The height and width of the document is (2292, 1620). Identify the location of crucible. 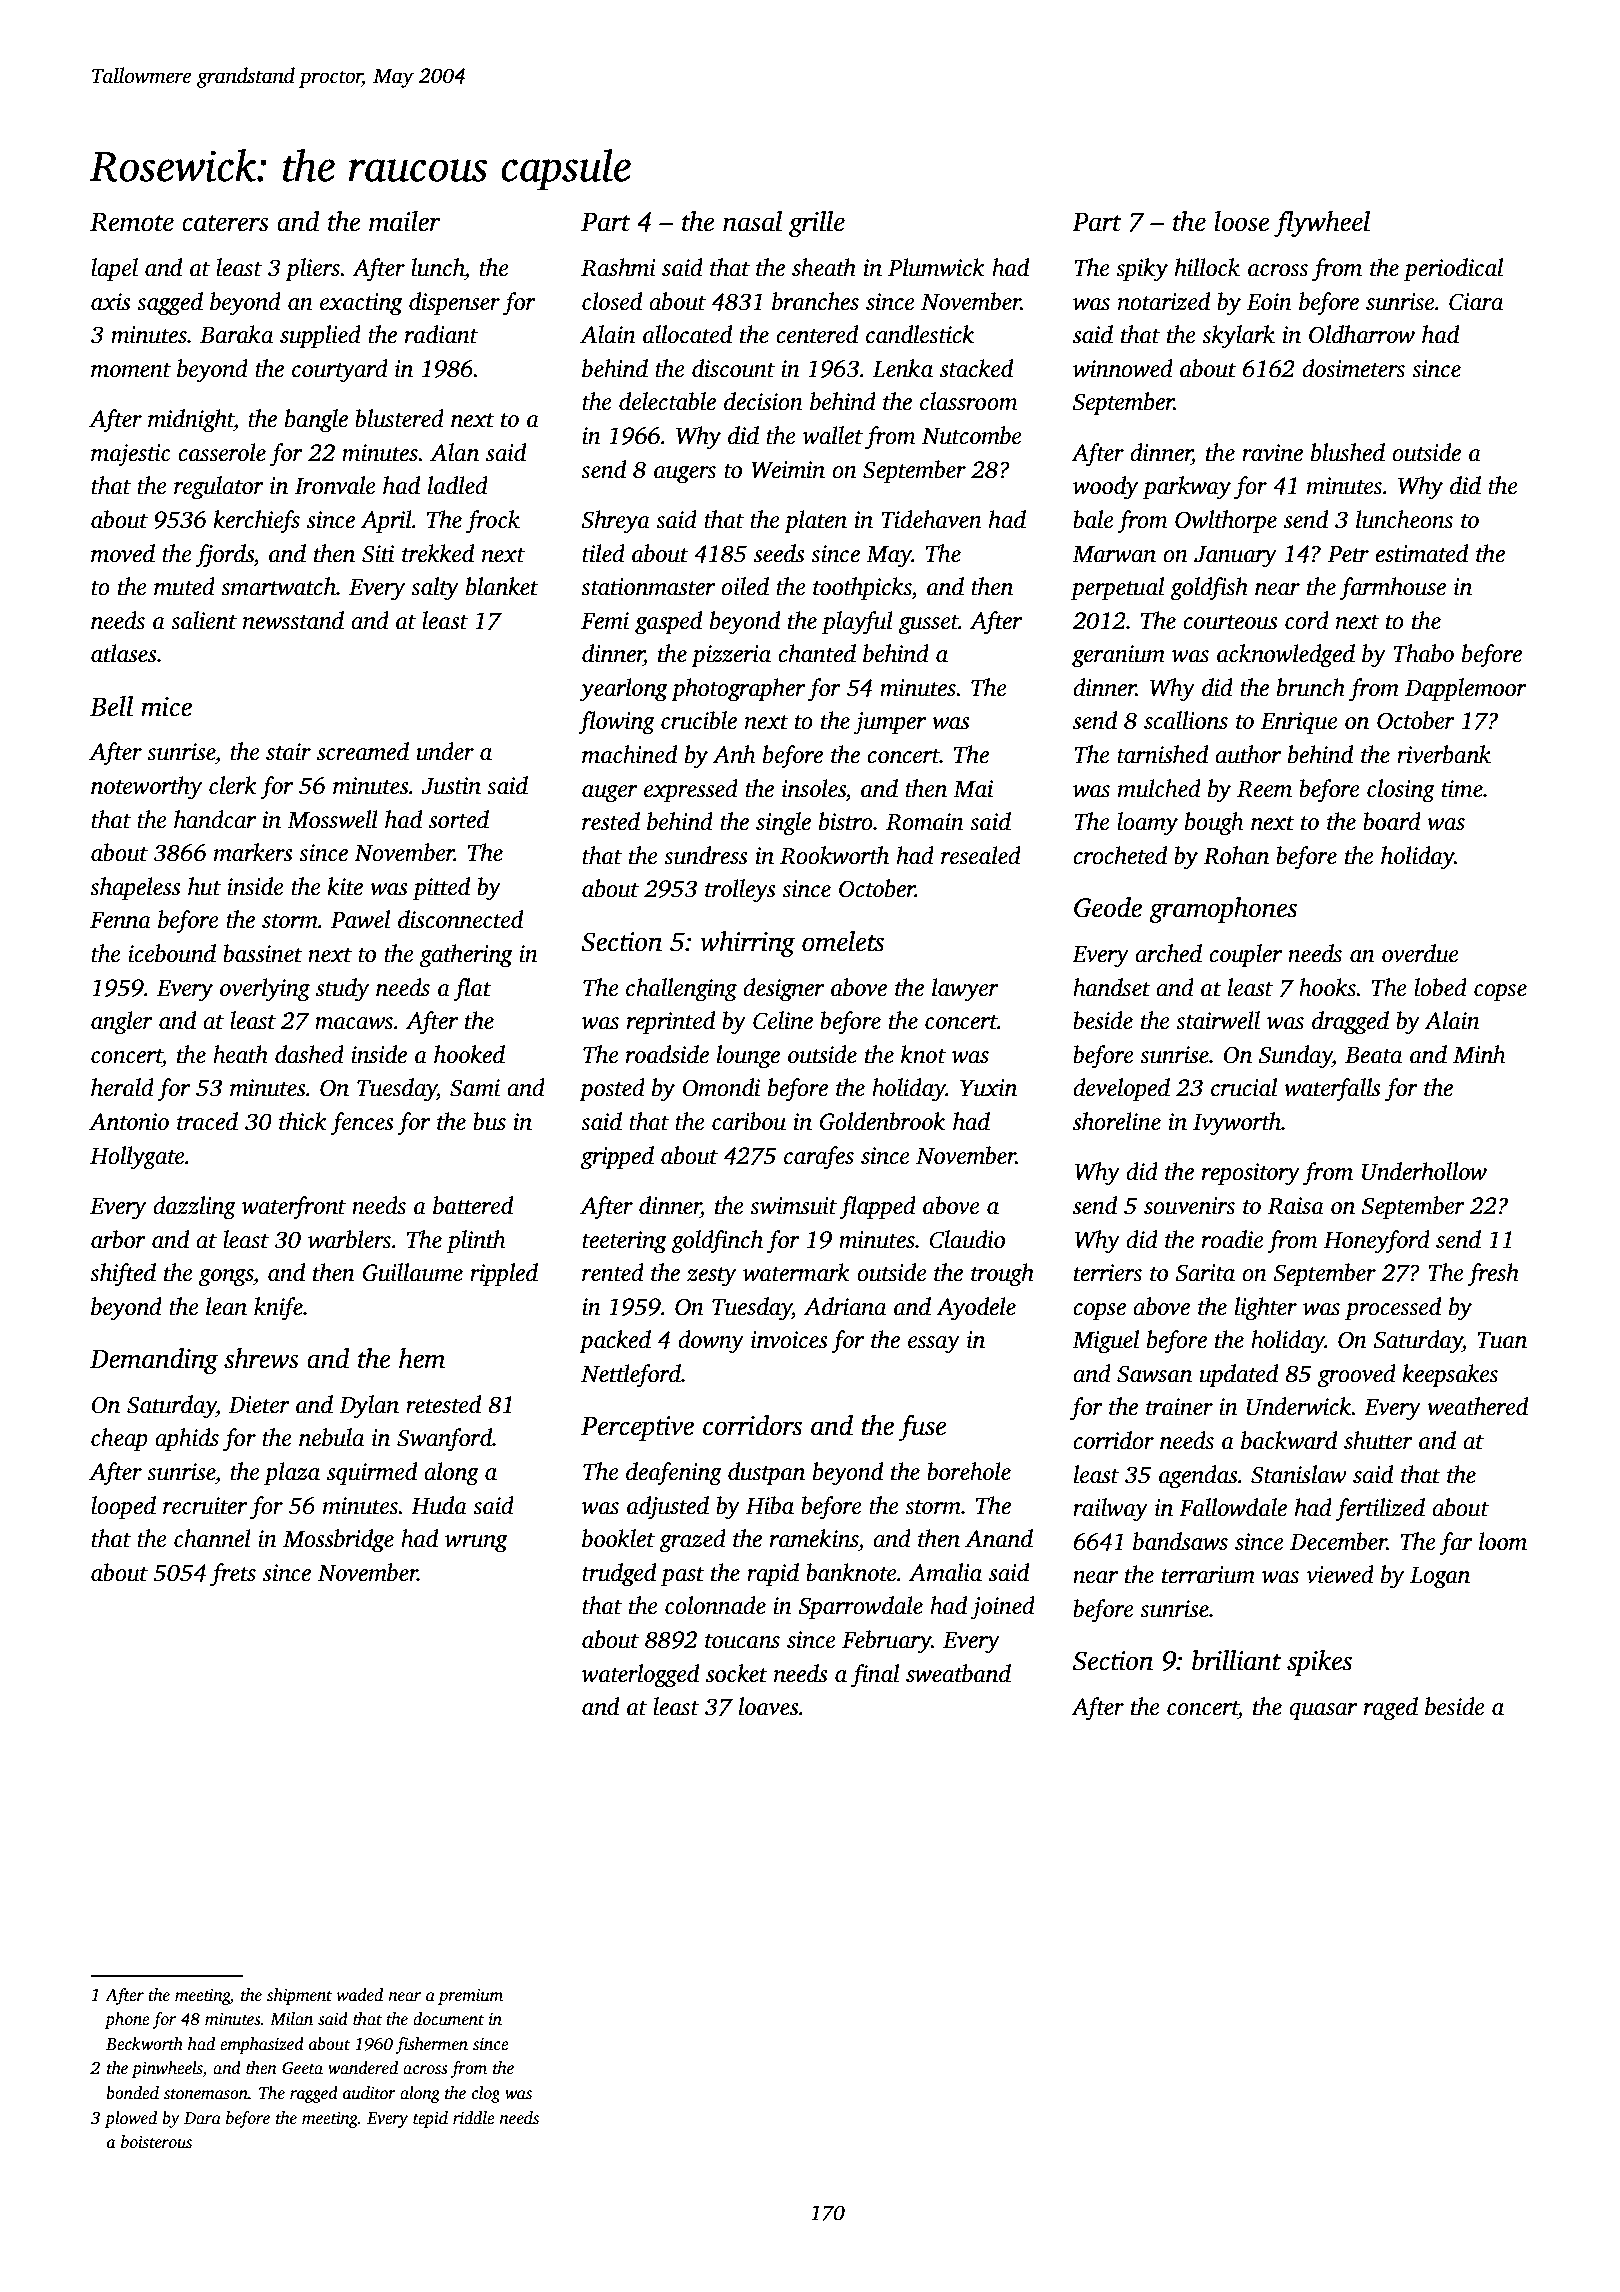
(699, 720).
